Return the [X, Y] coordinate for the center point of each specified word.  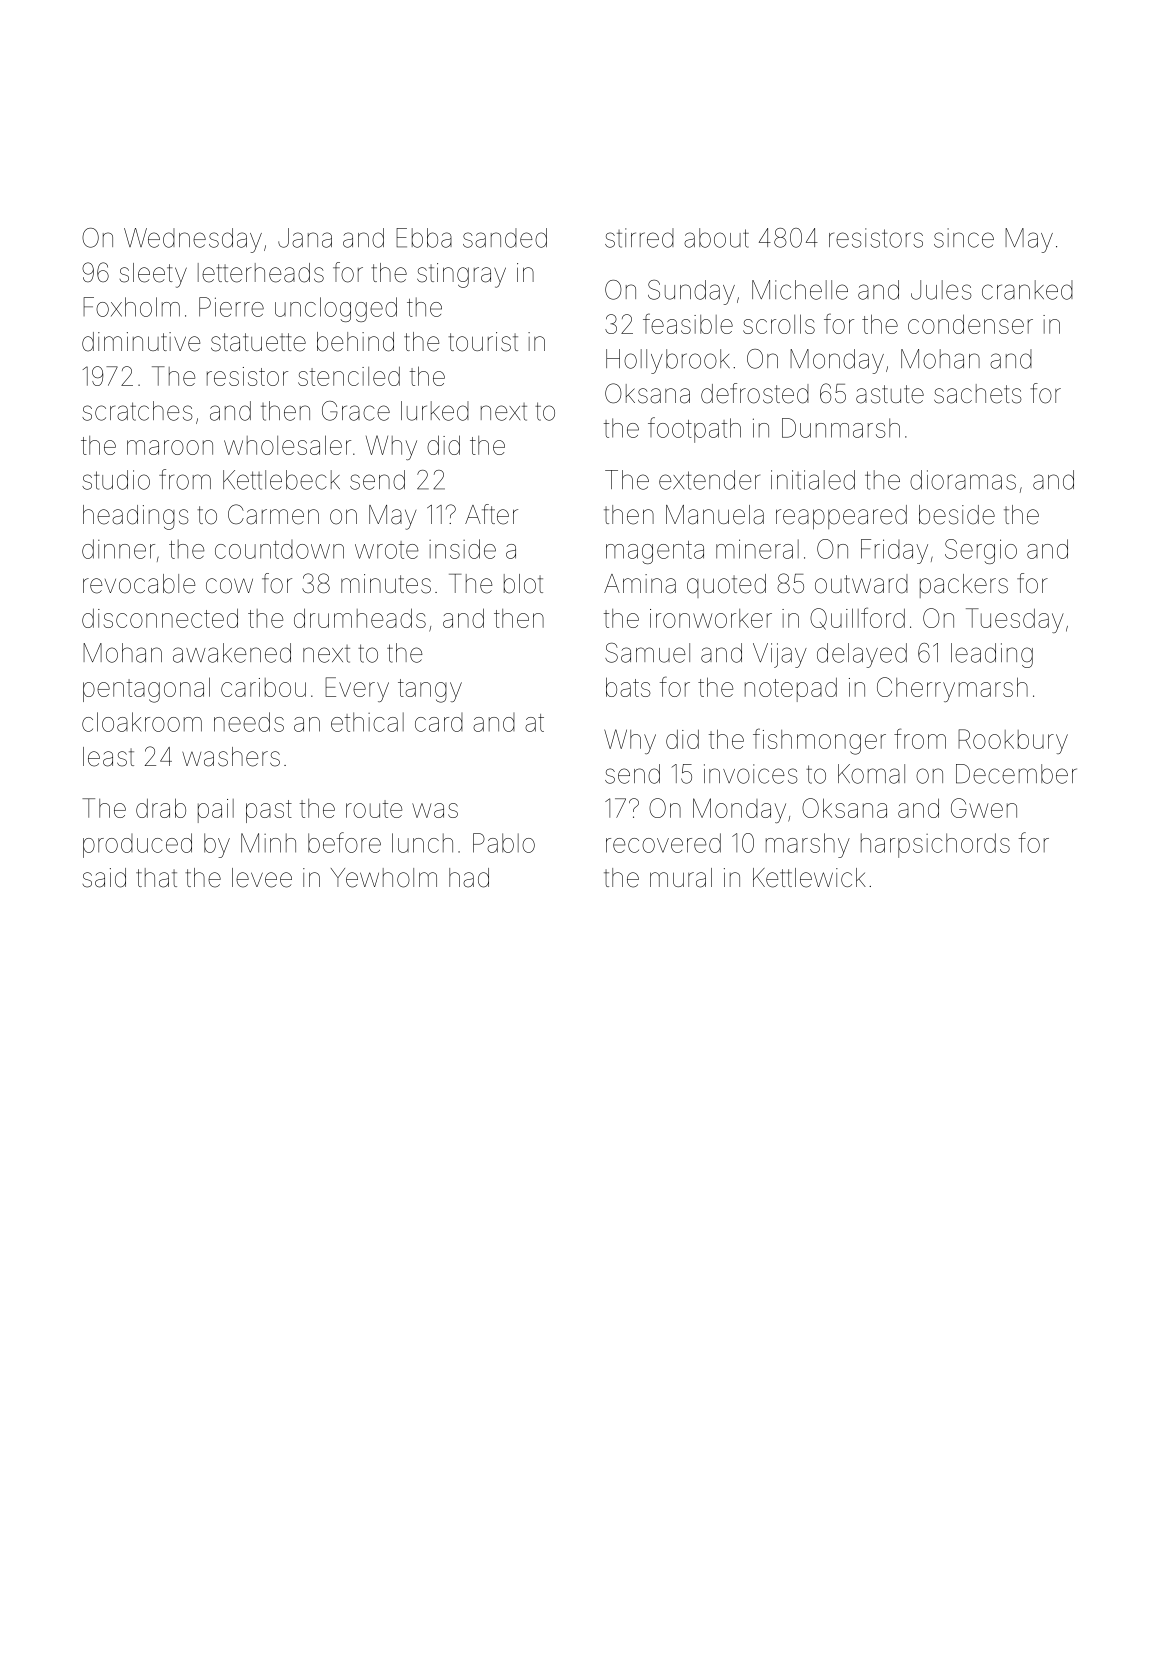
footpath [694, 430]
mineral [757, 549]
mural [681, 878]
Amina [640, 584]
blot [523, 584]
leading [992, 655]
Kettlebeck [281, 480]
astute [890, 394]
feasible [688, 323]
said [104, 878]
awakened [232, 653]
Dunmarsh [841, 428]
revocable [139, 584]
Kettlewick [809, 878]
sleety [153, 275]
